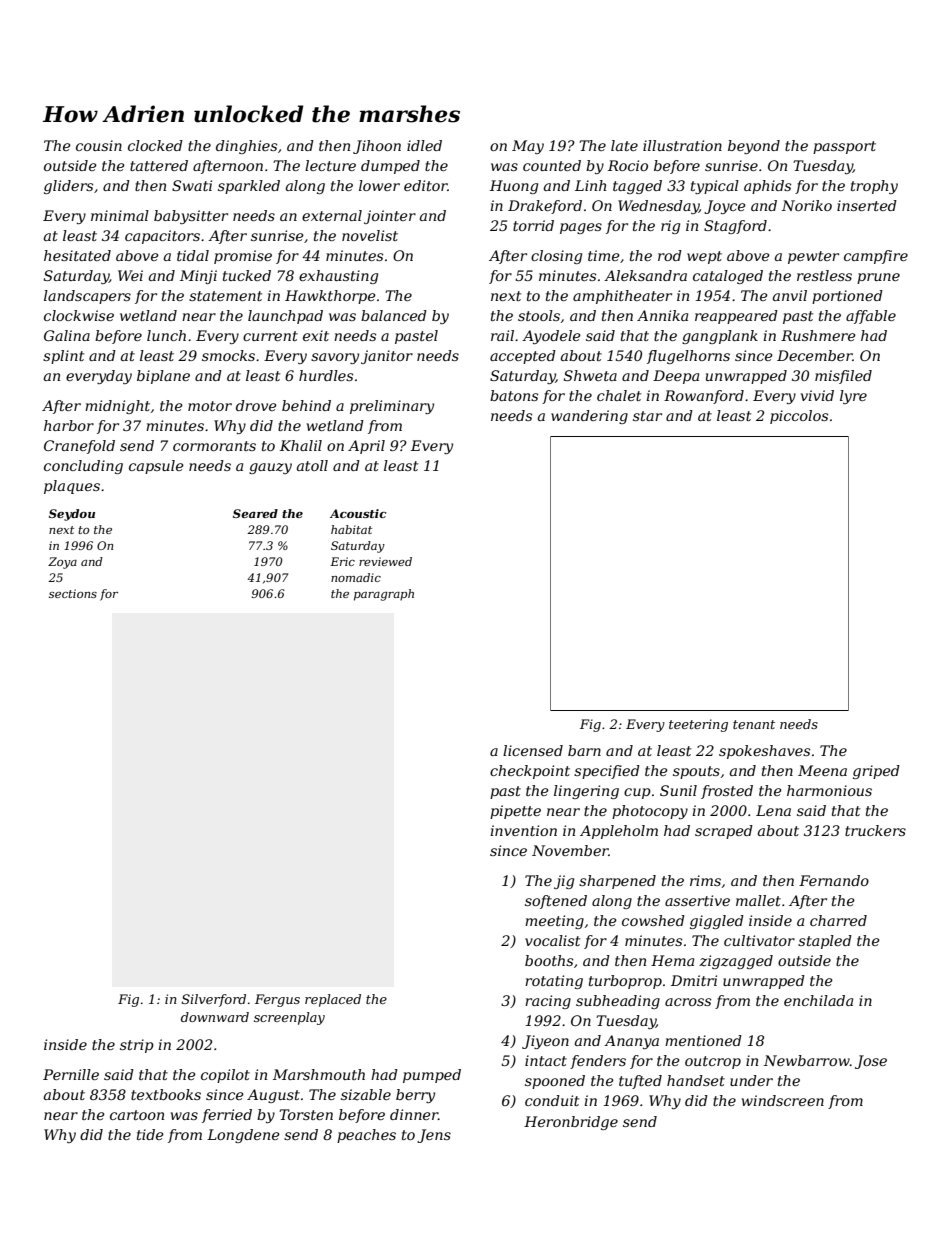 The image size is (952, 1233). Describe the element at coordinates (844, 147) in the screenshot. I see `passport` at that location.
